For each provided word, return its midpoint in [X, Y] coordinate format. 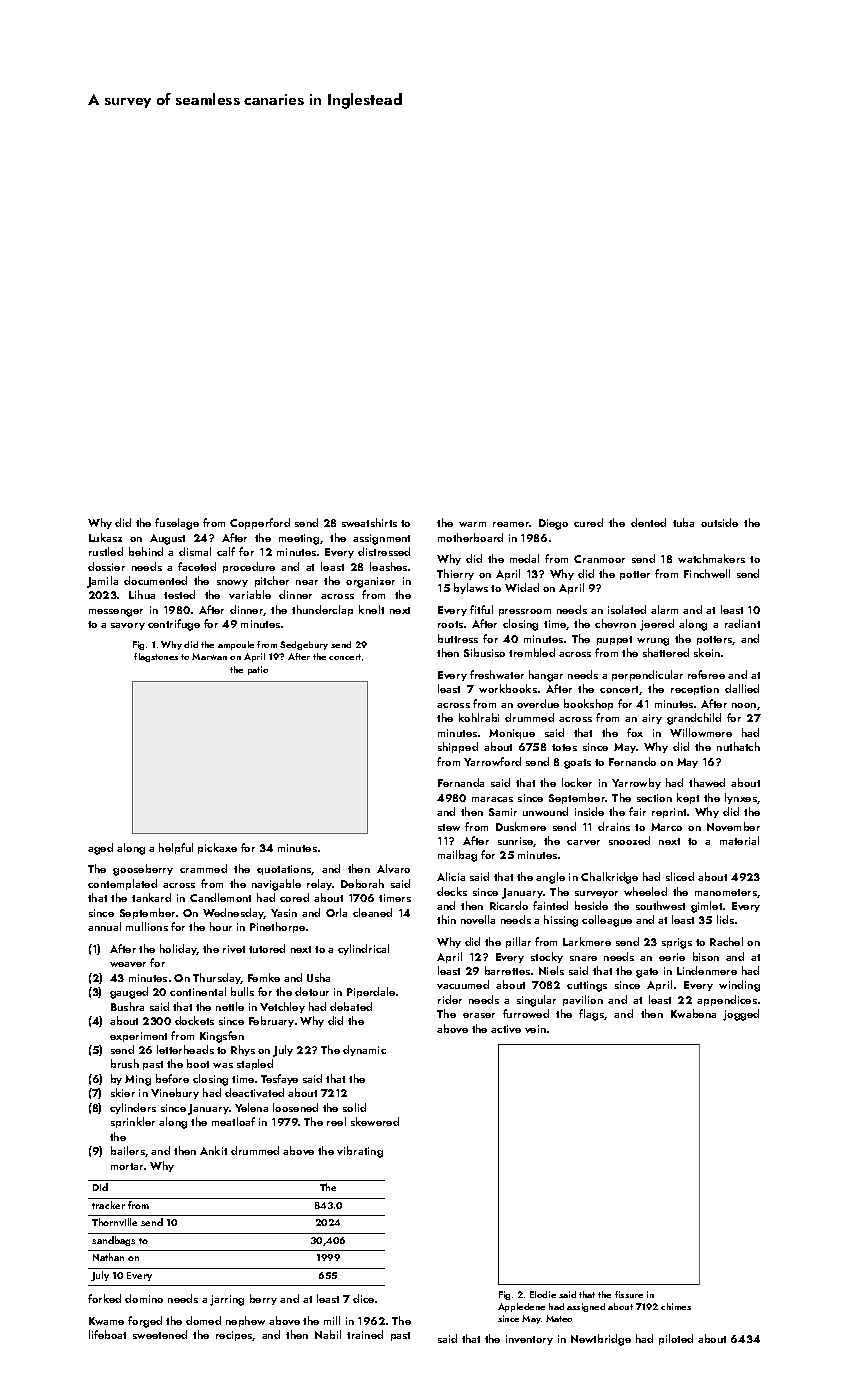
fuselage [177, 524]
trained [365, 1334]
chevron [615, 623]
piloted [676, 1339]
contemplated [122, 884]
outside [719, 522]
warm [472, 524]
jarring [227, 1300]
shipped [458, 747]
